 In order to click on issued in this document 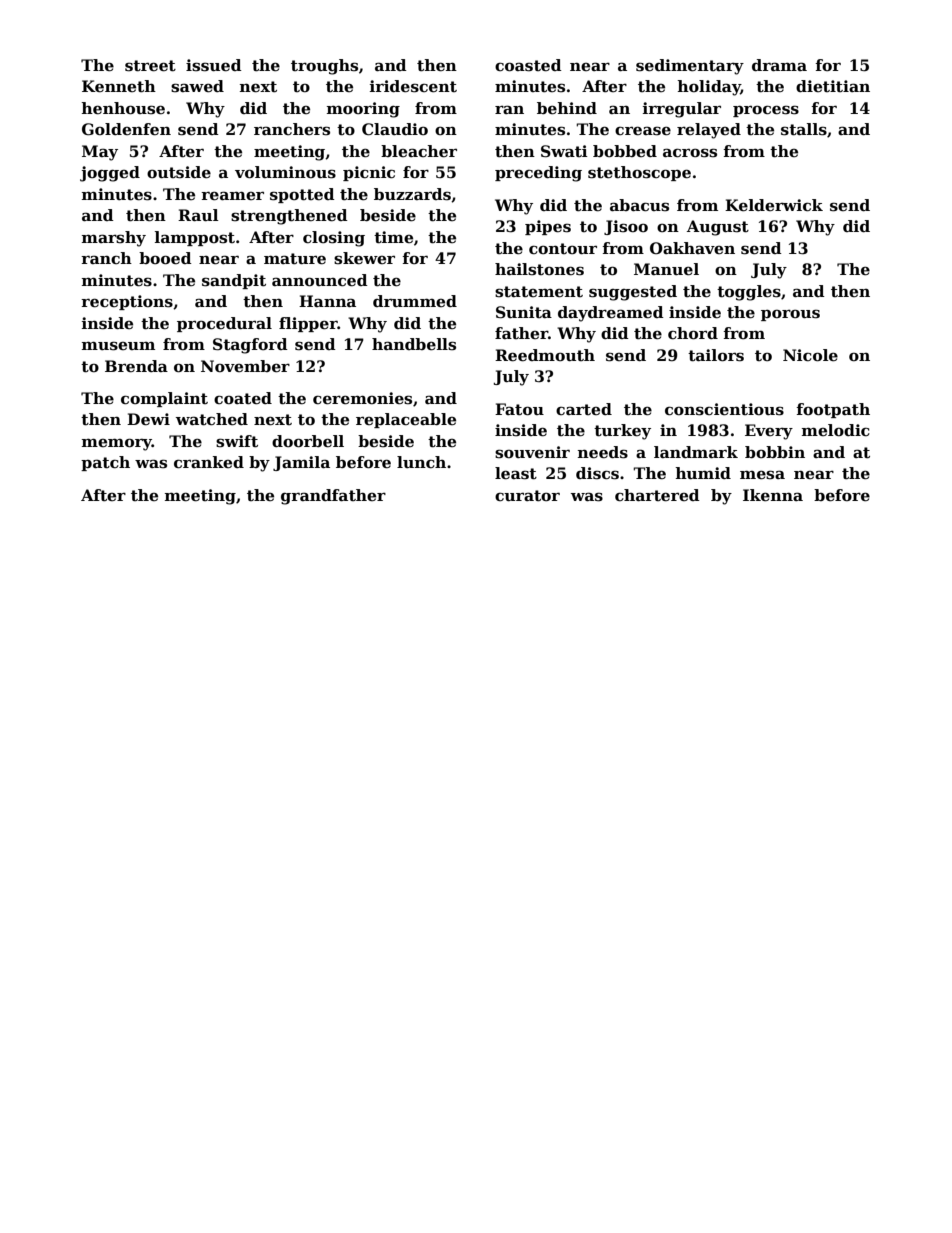, I will do `click(214, 65)`.
